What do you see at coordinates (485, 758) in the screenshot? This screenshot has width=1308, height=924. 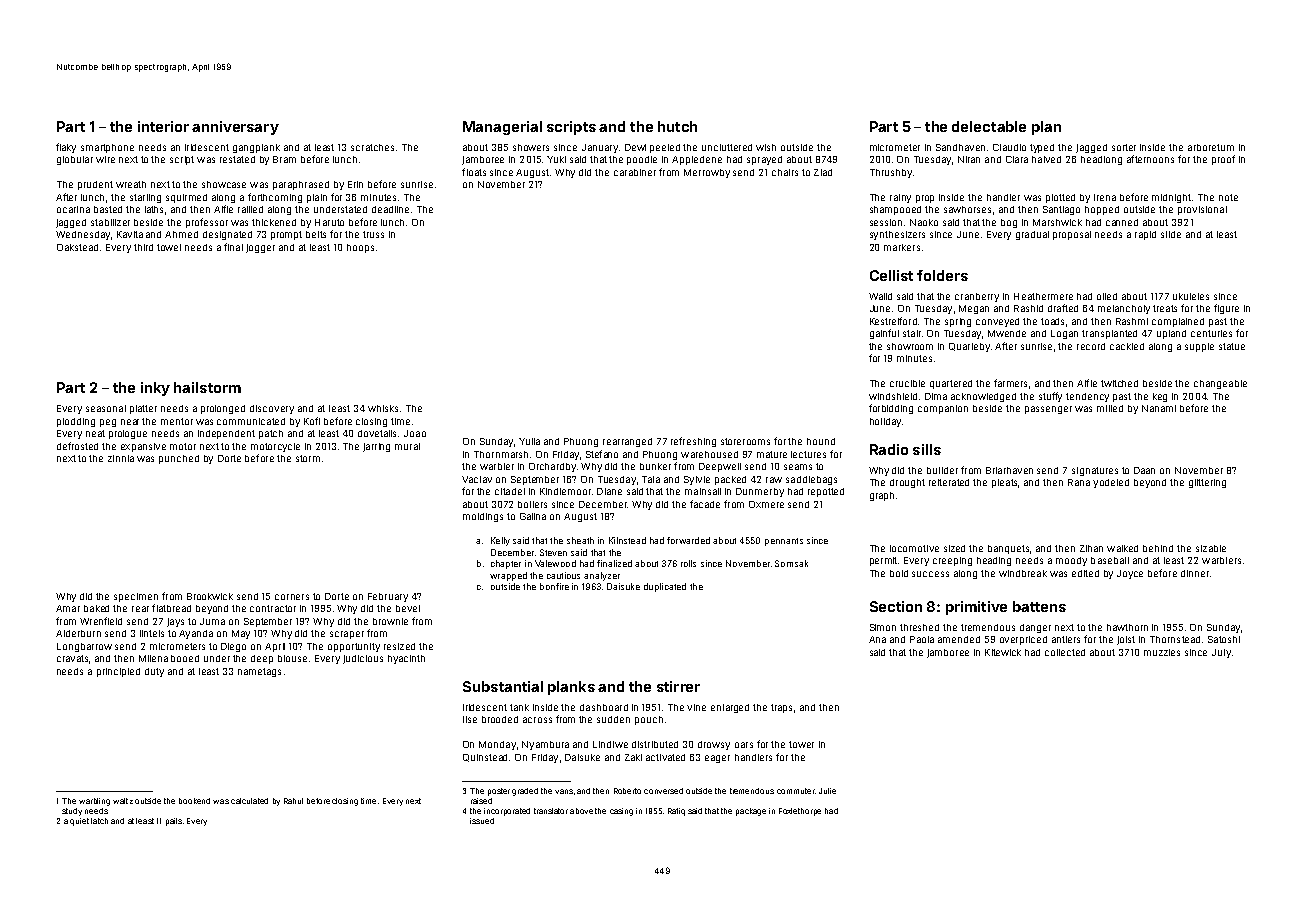 I see `Quinstead` at bounding box center [485, 758].
